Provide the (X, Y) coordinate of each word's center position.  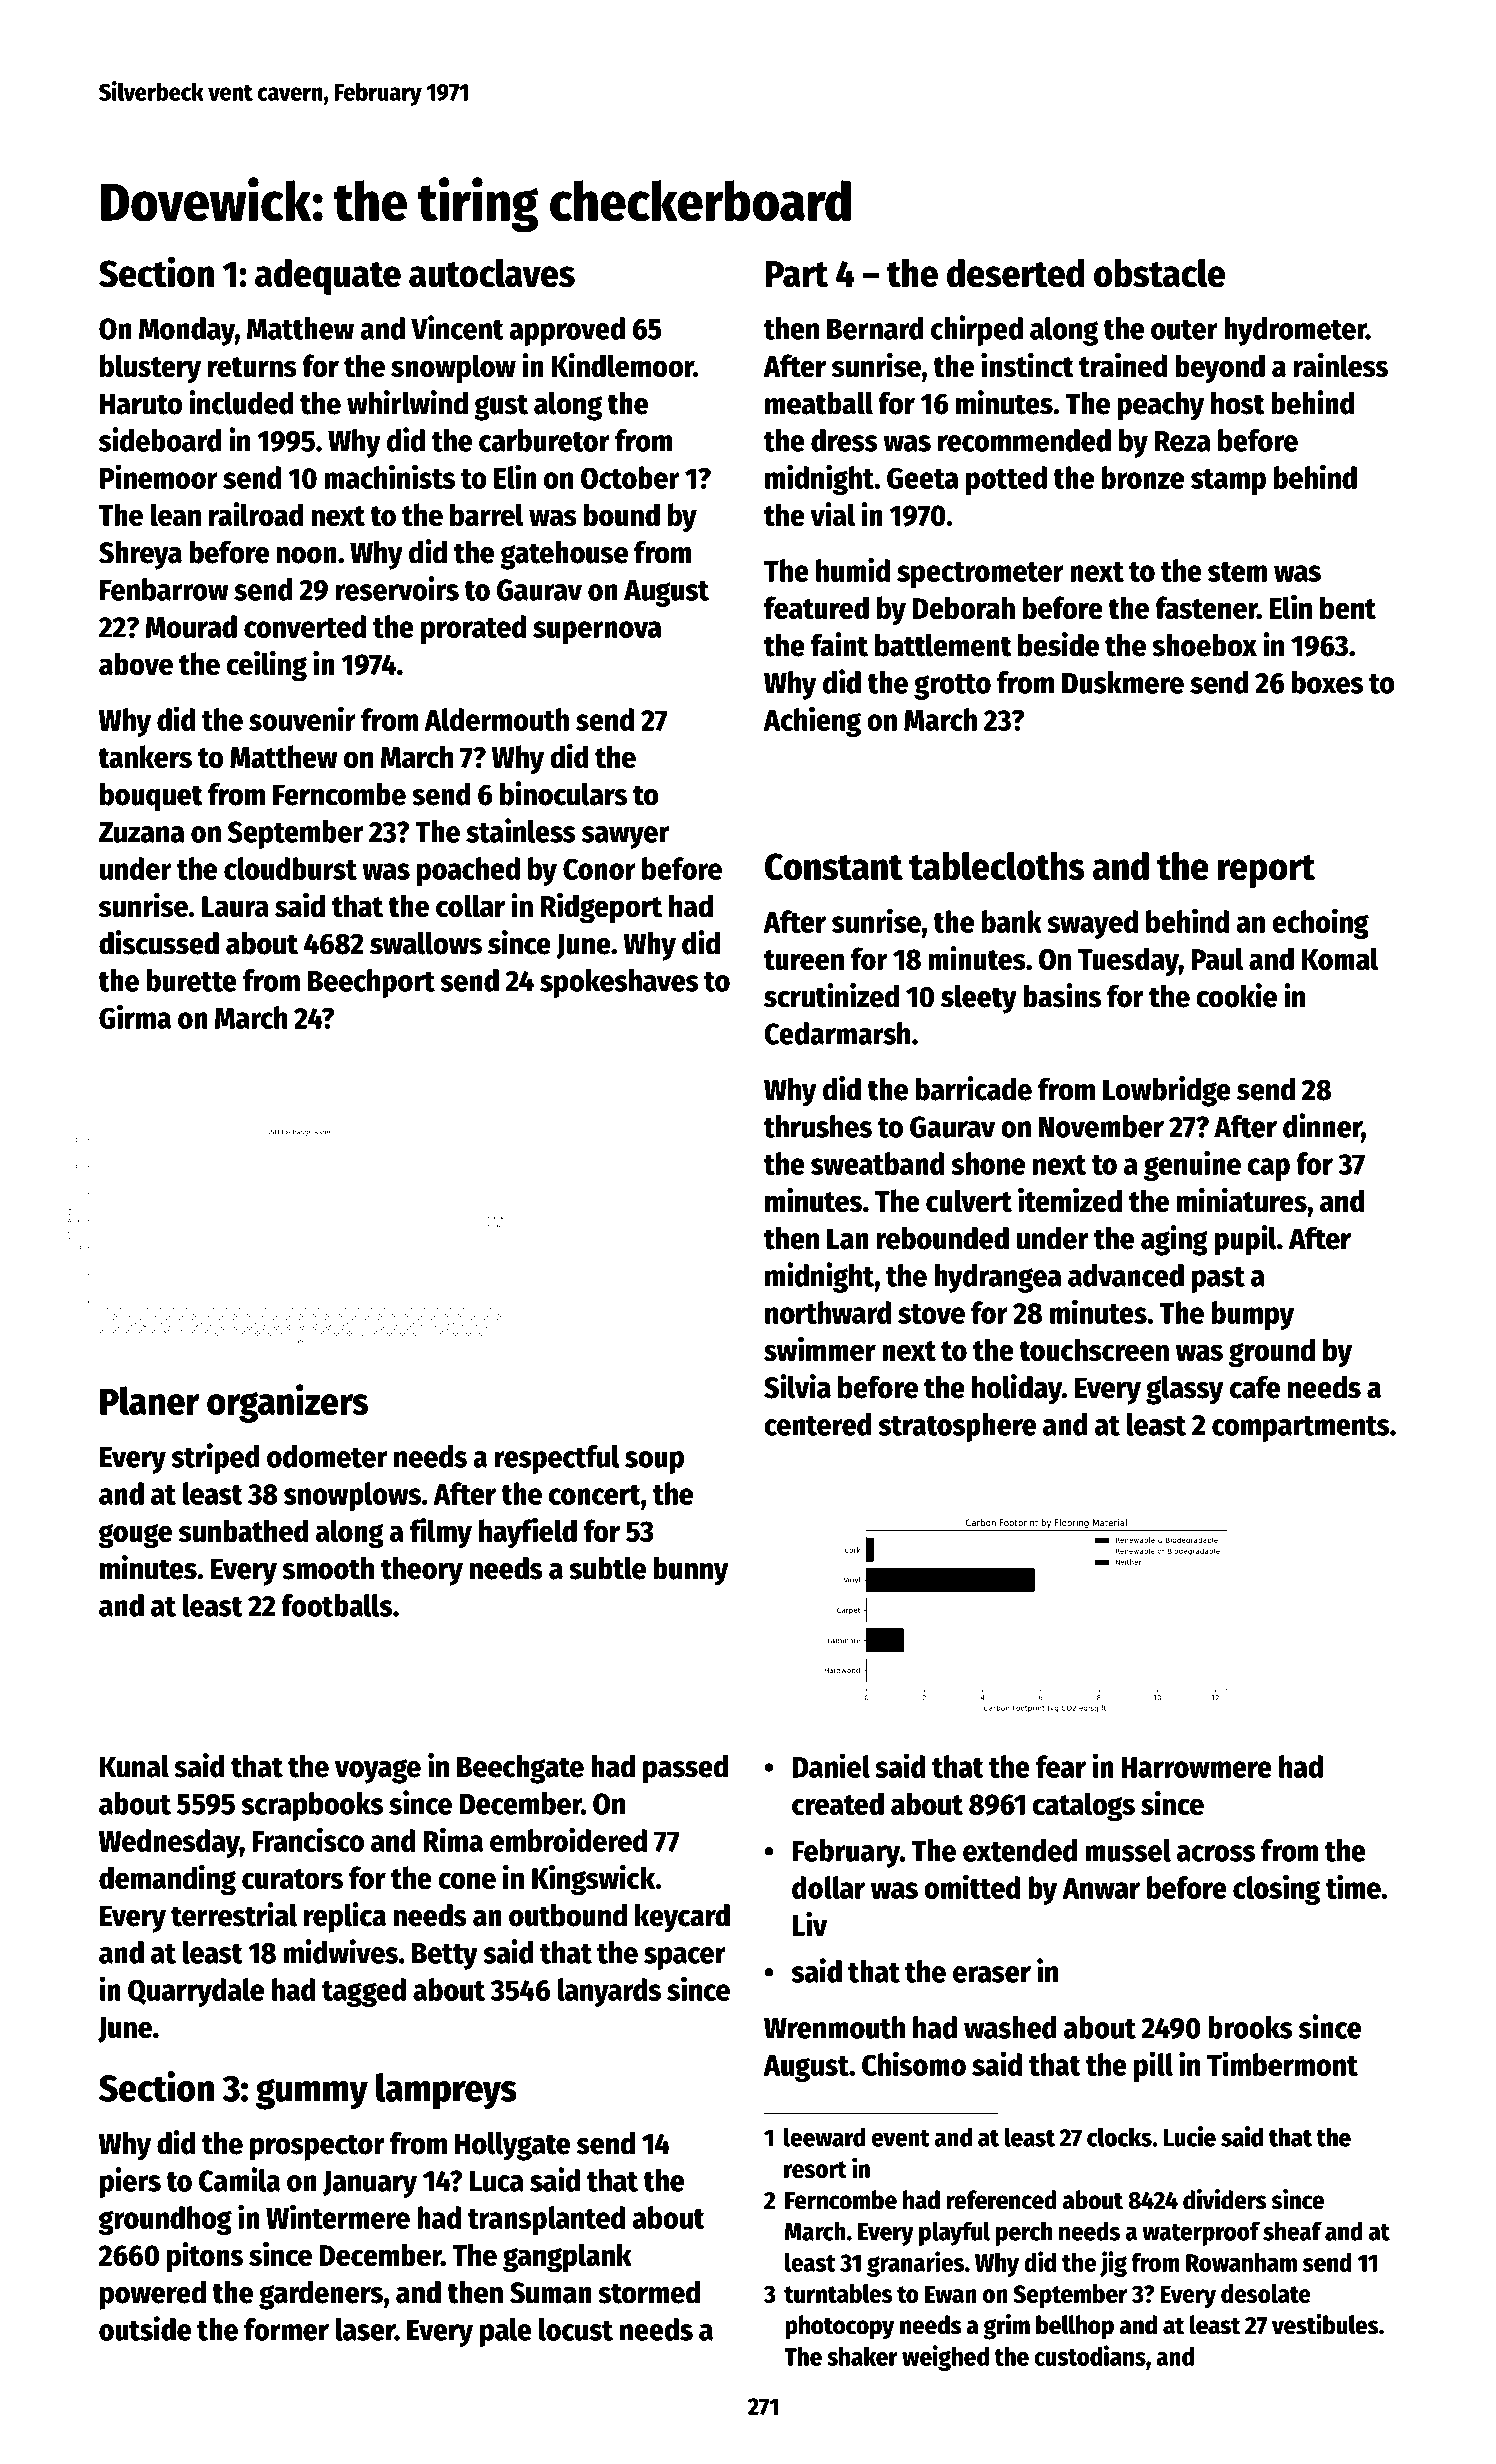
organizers (287, 1403)
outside (145, 2328)
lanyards (609, 1992)
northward (828, 1312)
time (1353, 1887)
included (241, 402)
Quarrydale (196, 1992)
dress (844, 440)
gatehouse (564, 555)
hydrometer (1295, 331)
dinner (1322, 1126)
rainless (1340, 365)
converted (305, 626)
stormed (649, 2292)
